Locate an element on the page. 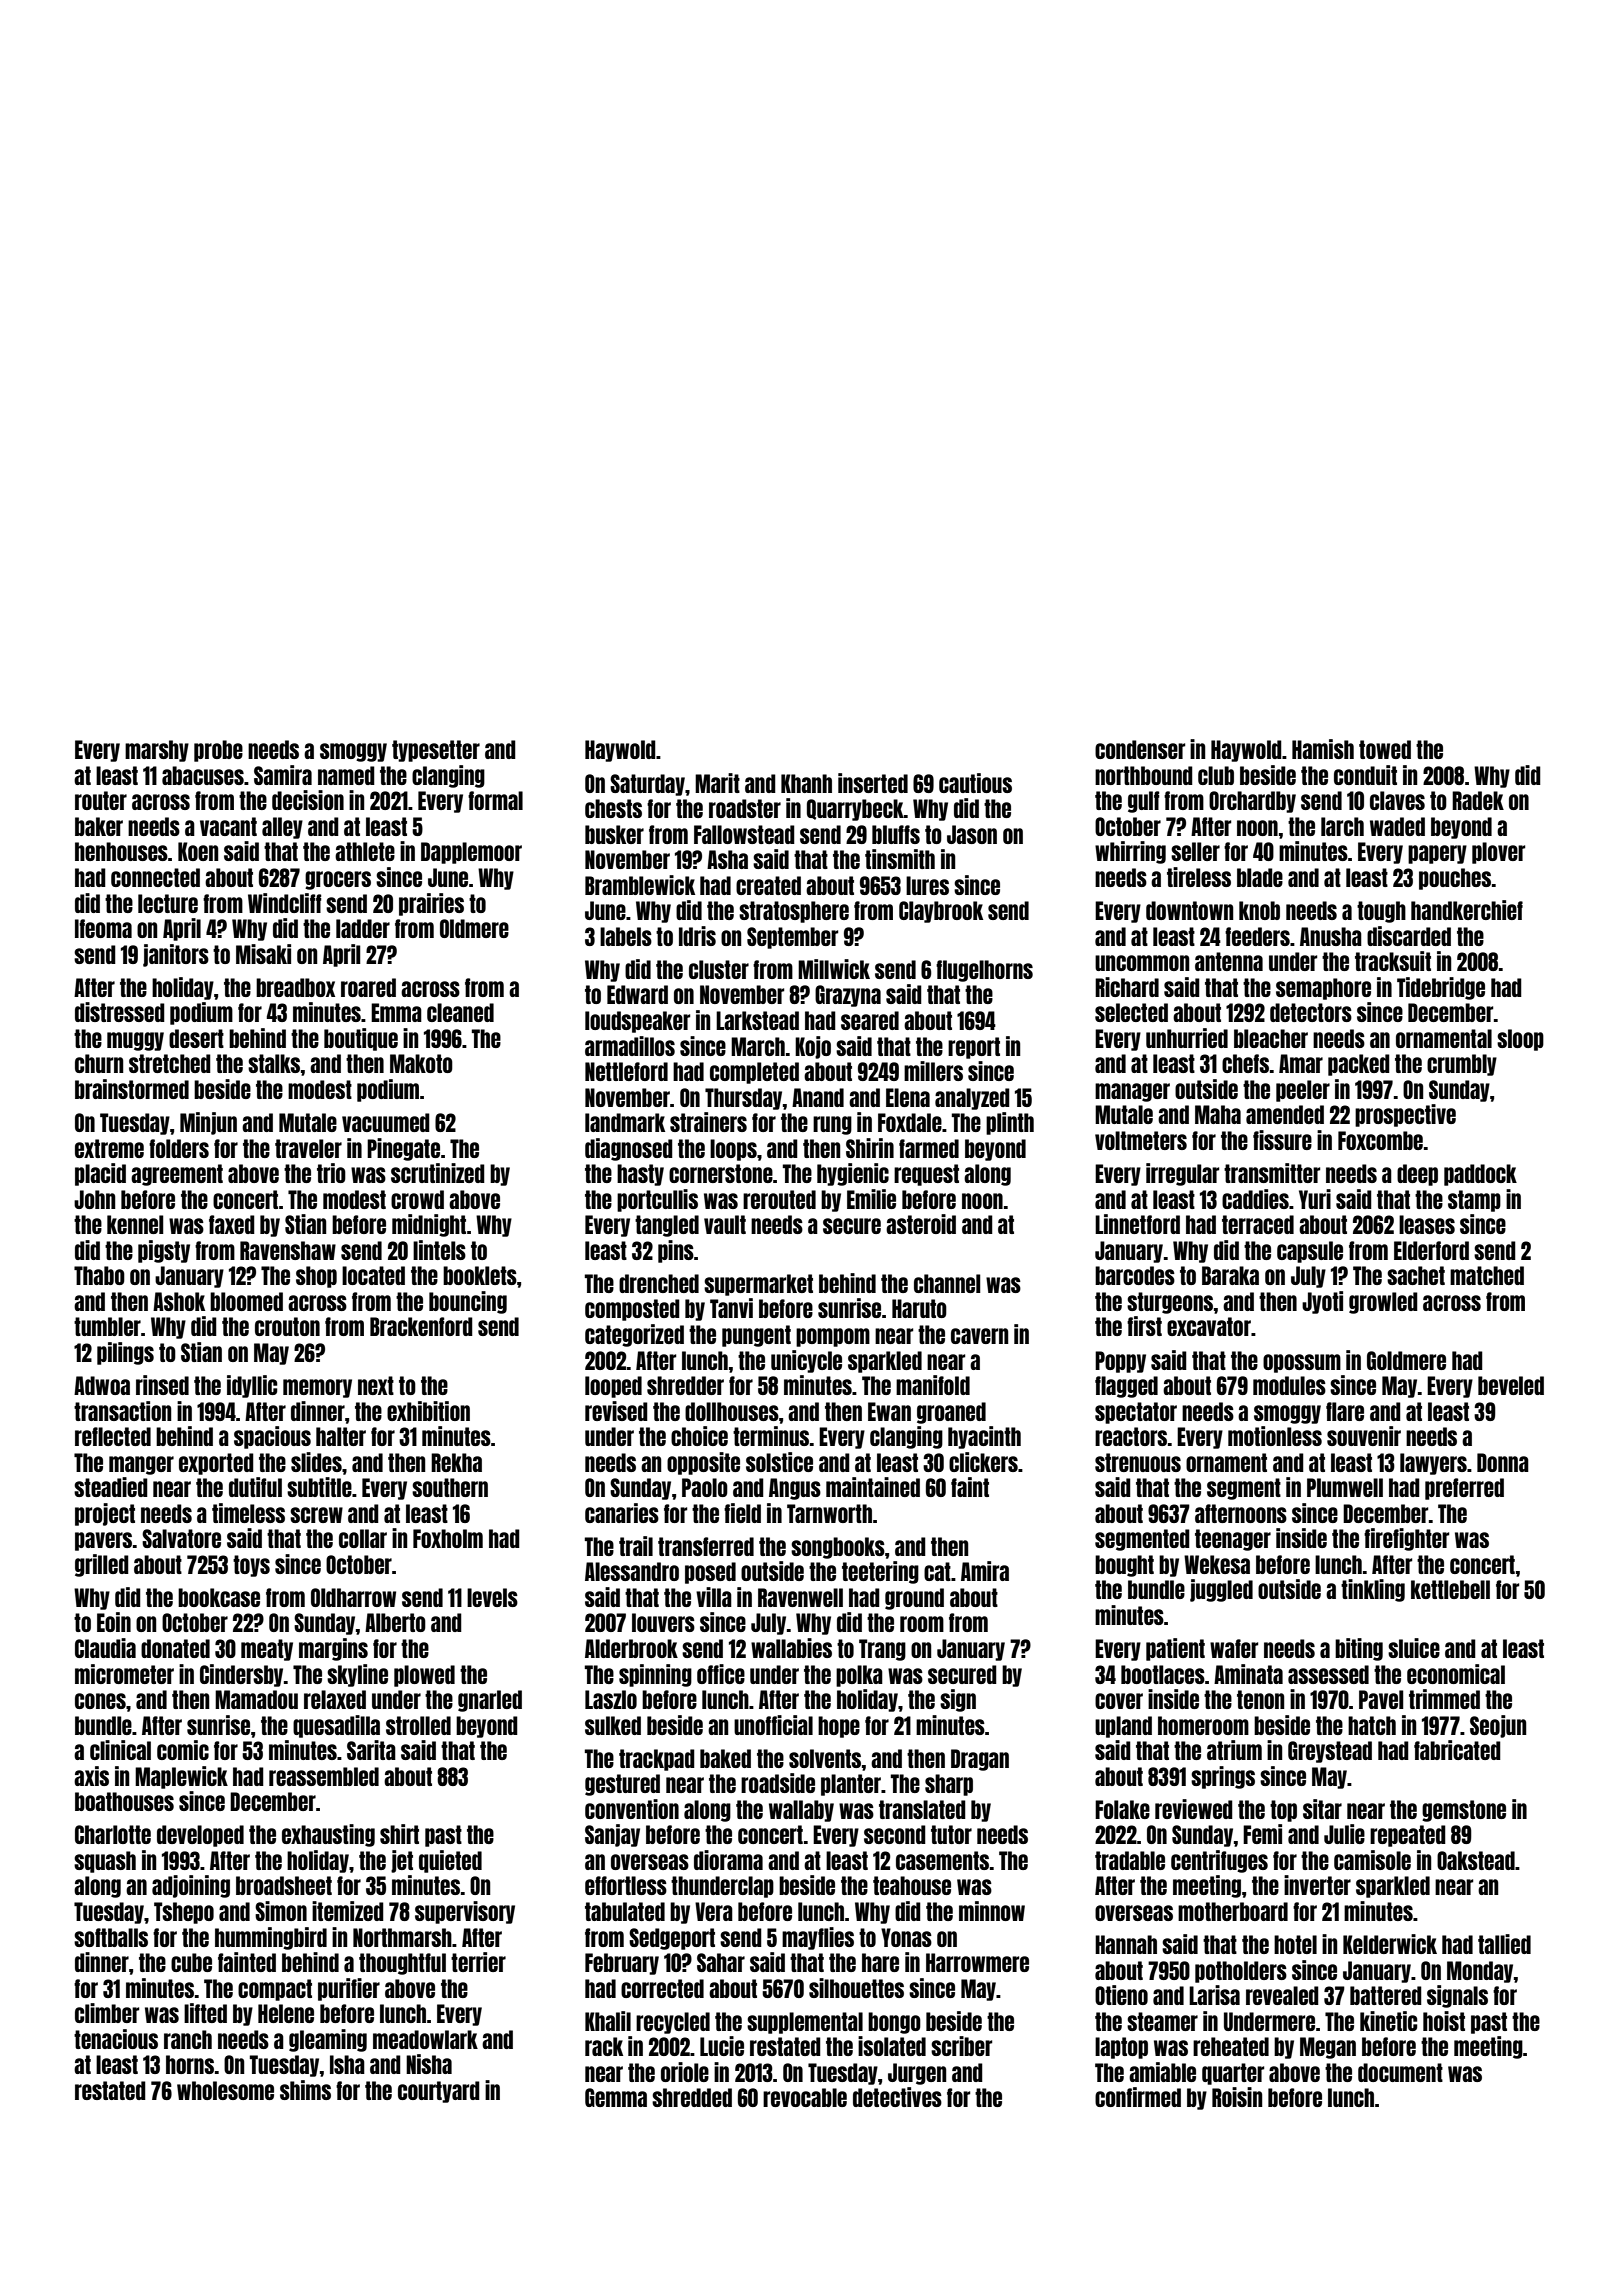  Claybrook is located at coordinates (941, 912).
